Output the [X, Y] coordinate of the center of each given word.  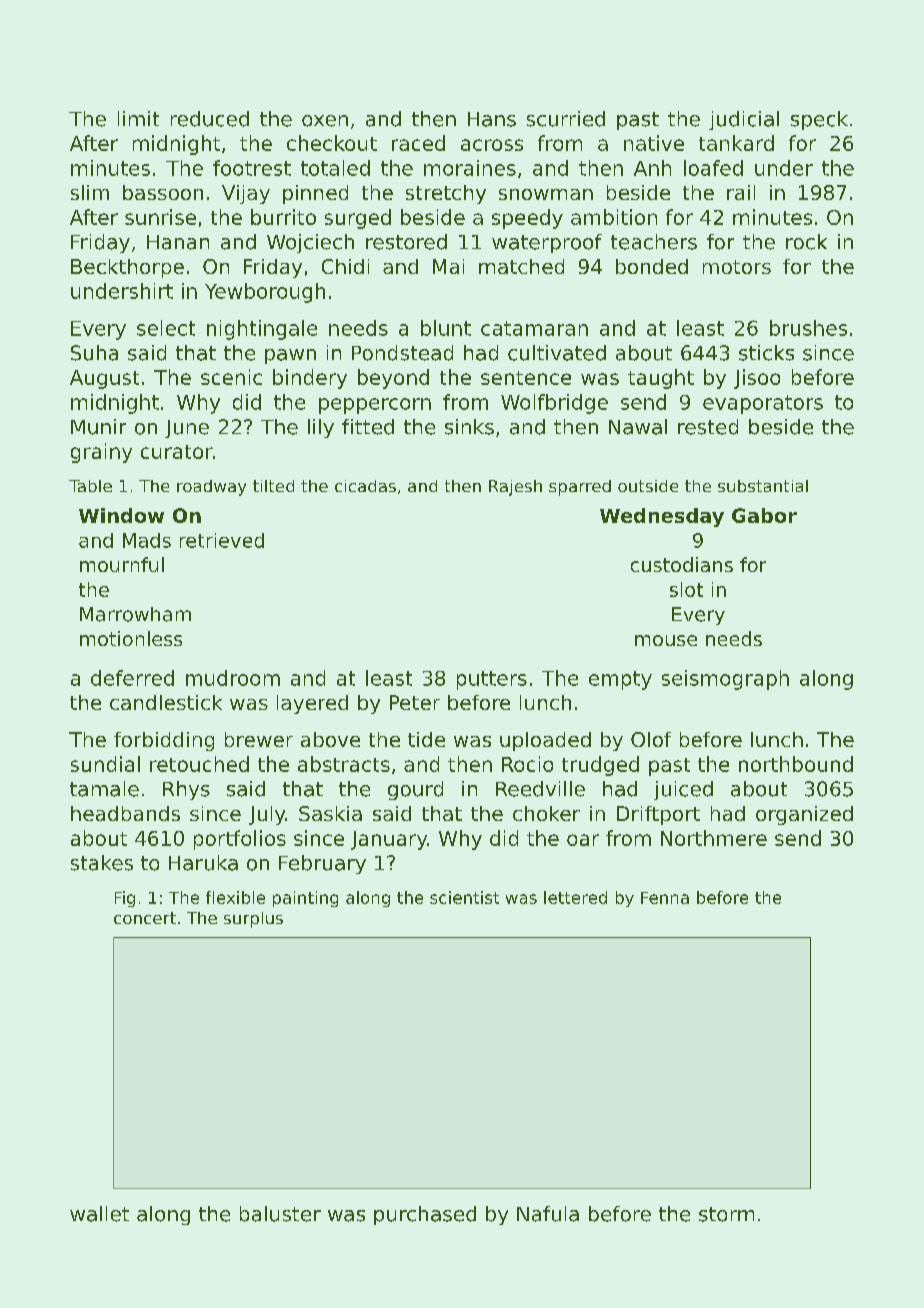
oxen [325, 121]
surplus [253, 920]
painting [305, 899]
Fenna [665, 898]
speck [819, 120]
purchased [425, 1215]
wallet [99, 1214]
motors [737, 267]
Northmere [714, 838]
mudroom [233, 678]
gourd [415, 790]
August [104, 379]
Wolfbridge [554, 404]
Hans [492, 119]
